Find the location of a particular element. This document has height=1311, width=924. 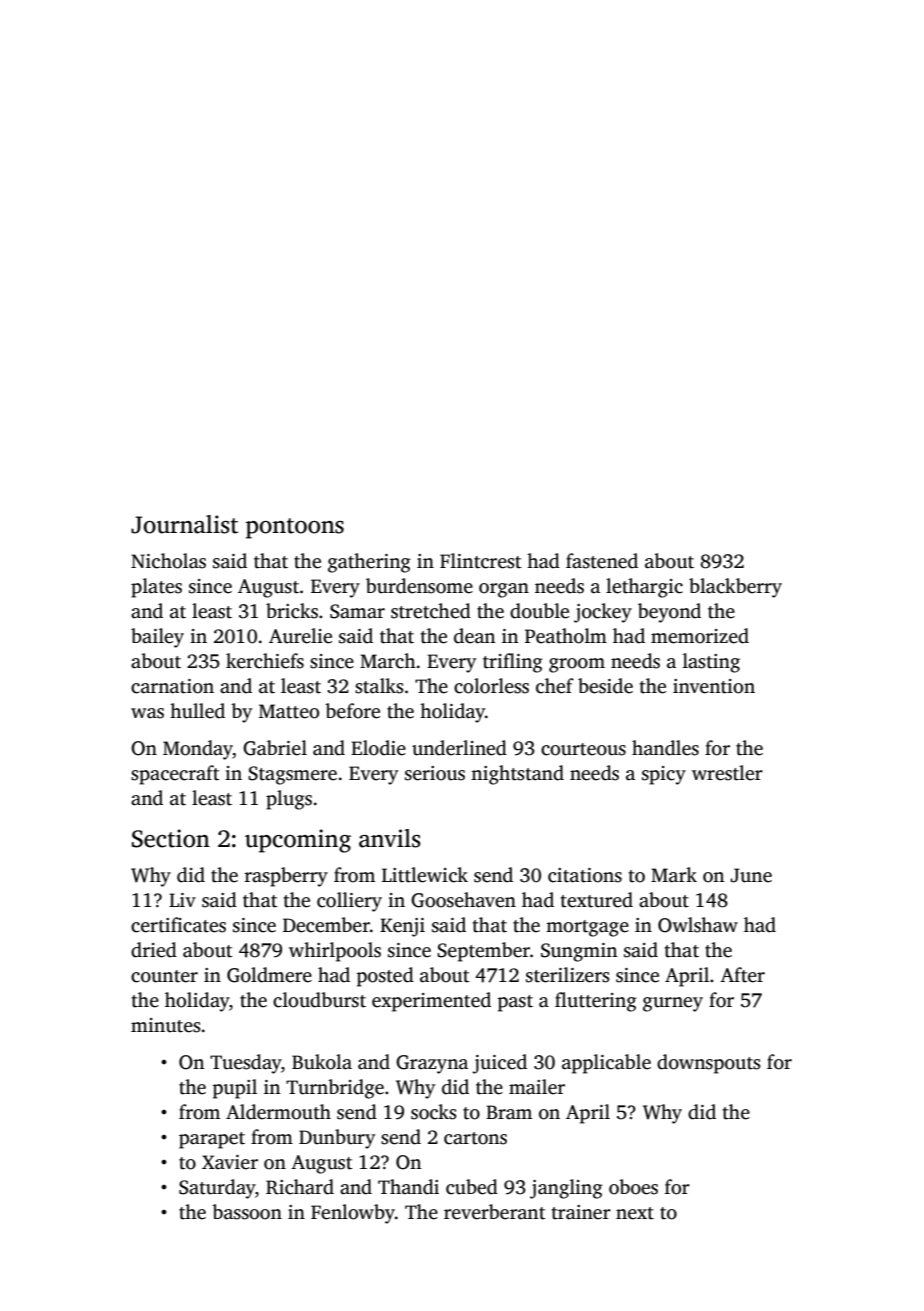

Richard is located at coordinates (300, 1187).
